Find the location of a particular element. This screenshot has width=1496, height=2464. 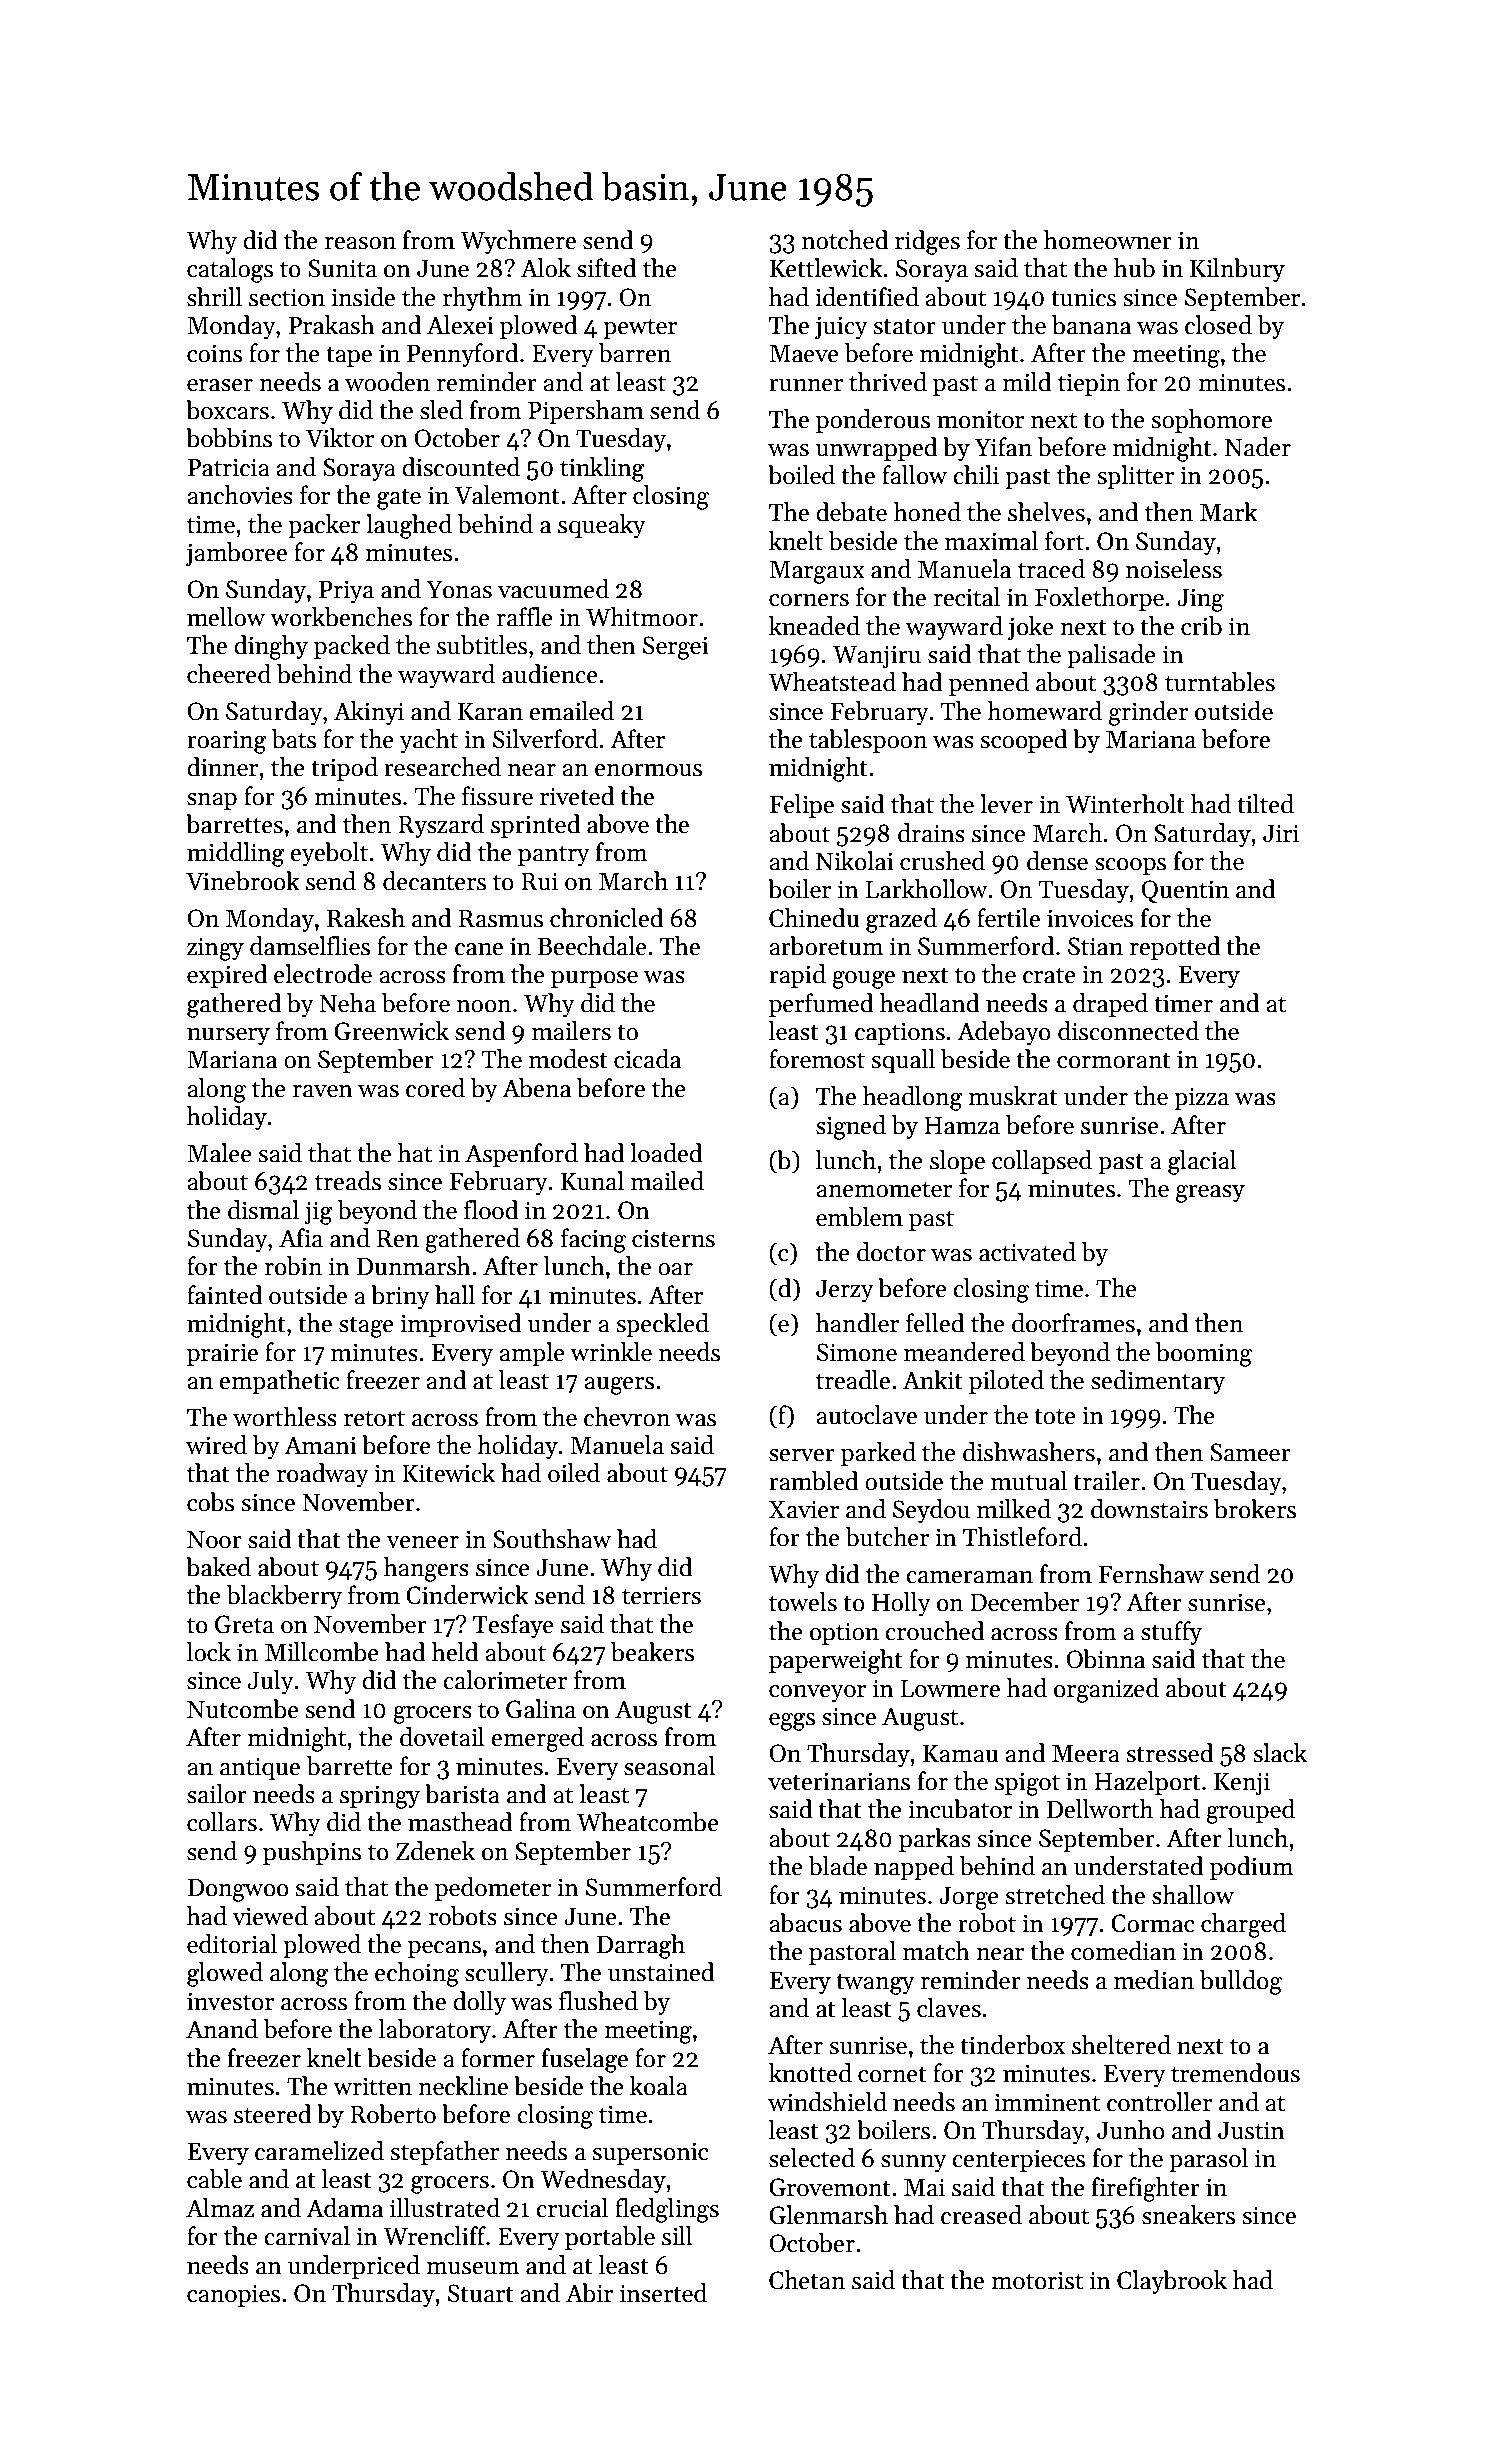

turntables is located at coordinates (1220, 682).
